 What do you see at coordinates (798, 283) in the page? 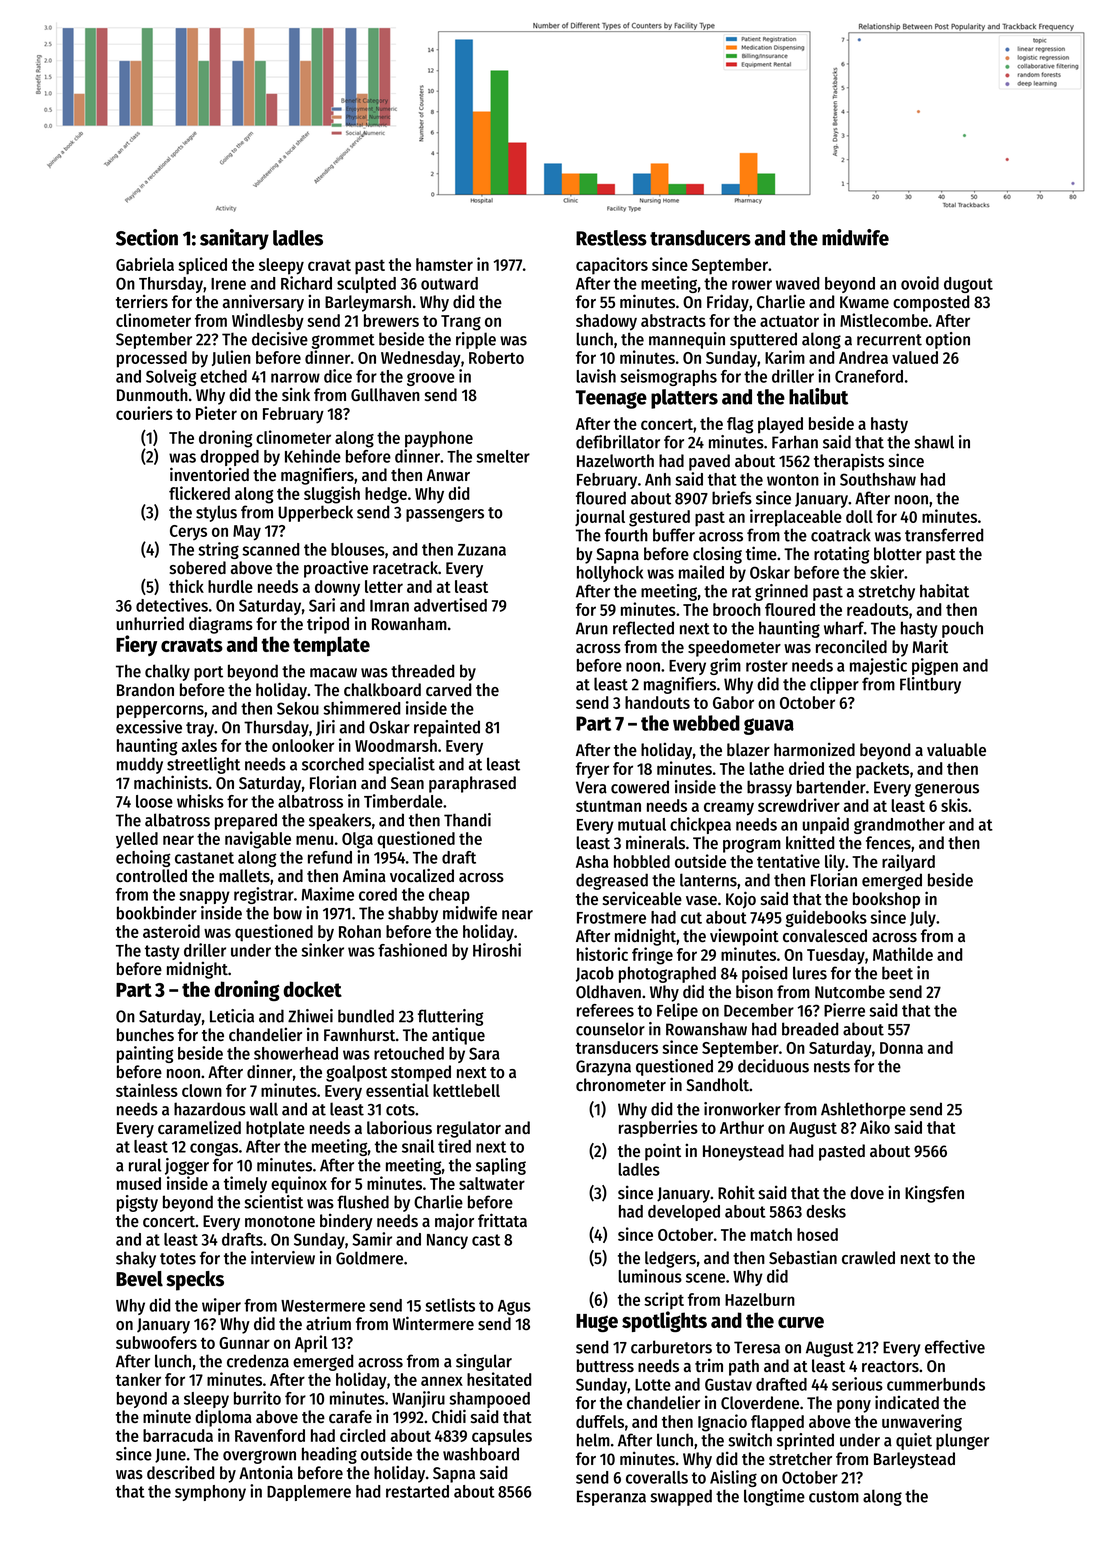
I see `waved` at bounding box center [798, 283].
